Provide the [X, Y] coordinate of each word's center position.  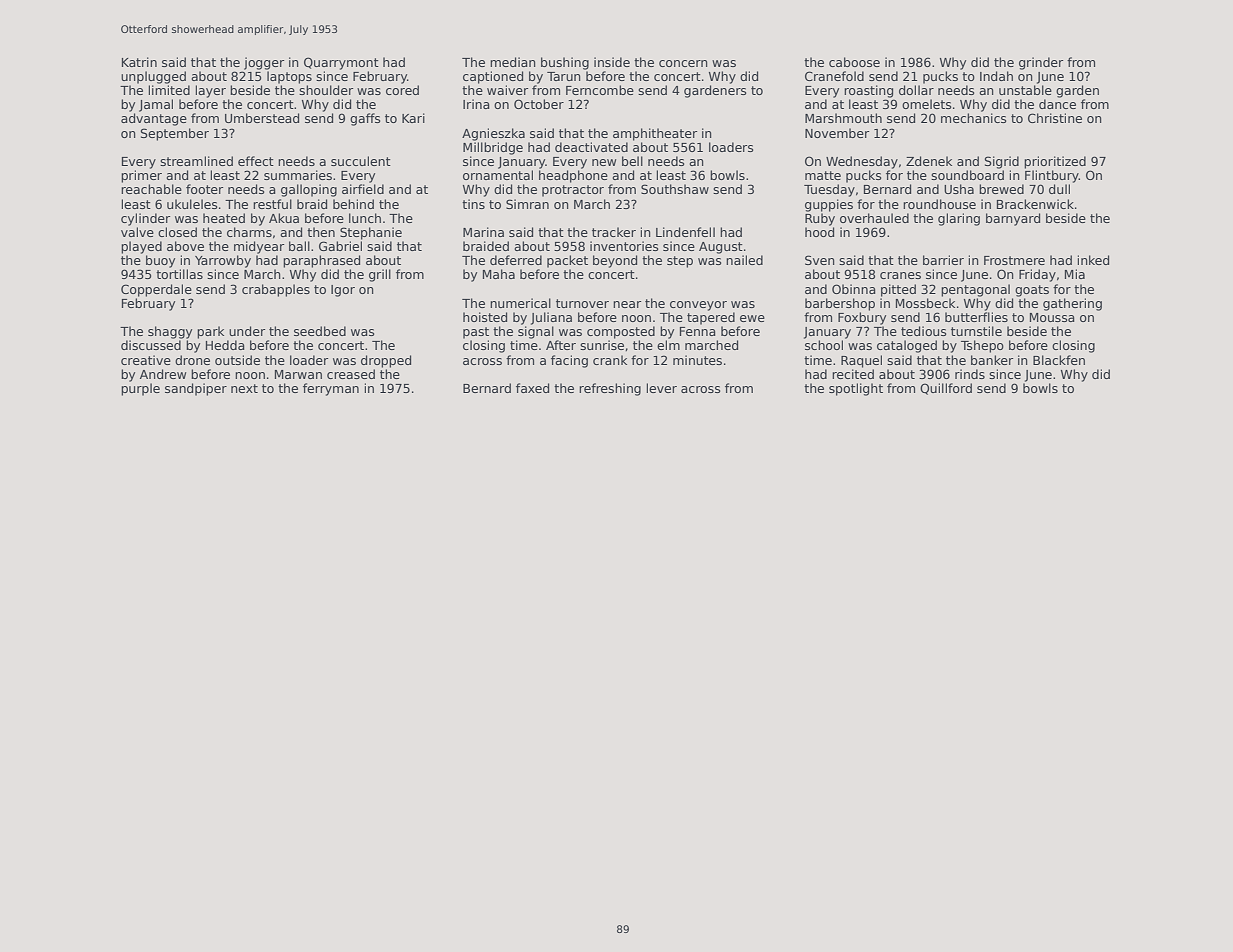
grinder [1041, 63]
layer [210, 91]
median [513, 62]
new [604, 162]
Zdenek [929, 161]
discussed [151, 345]
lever [661, 388]
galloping [309, 190]
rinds [970, 374]
